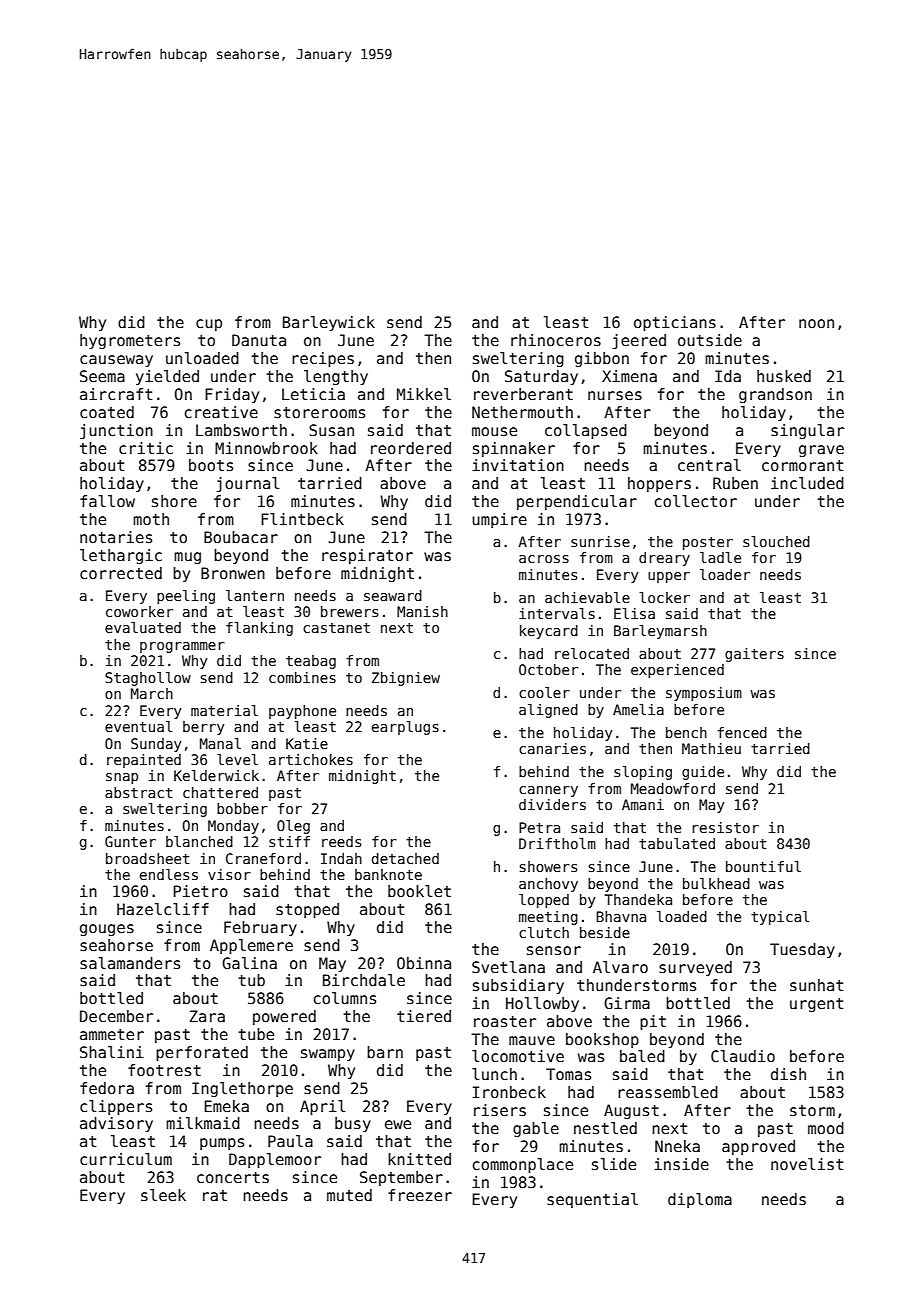  What do you see at coordinates (541, 377) in the document?
I see `Saturday` at bounding box center [541, 377].
